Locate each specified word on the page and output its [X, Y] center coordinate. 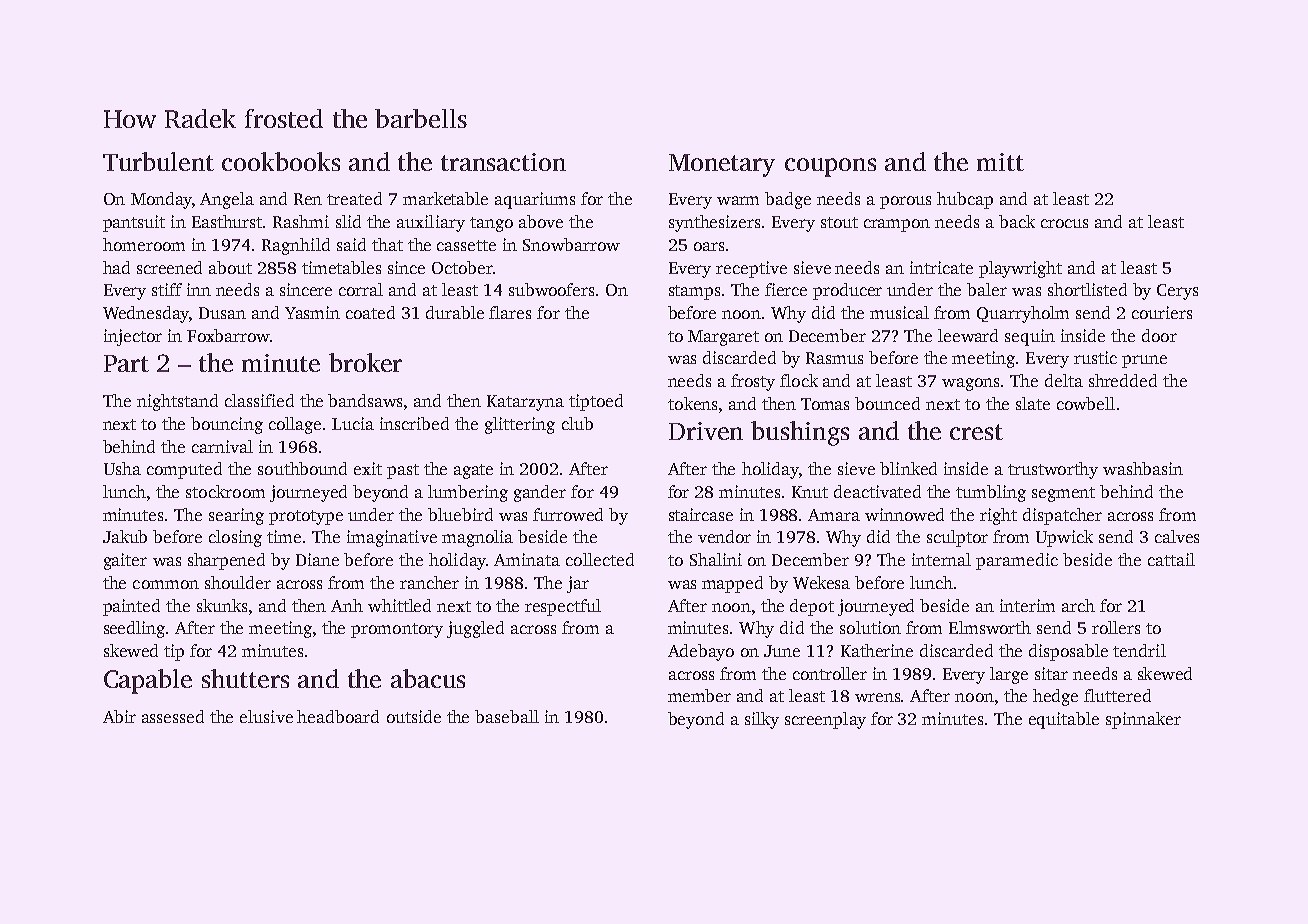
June [782, 651]
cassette [466, 245]
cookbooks [281, 161]
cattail [1171, 559]
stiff [167, 289]
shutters [245, 678]
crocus [1064, 223]
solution [870, 627]
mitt [1000, 162]
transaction [503, 162]
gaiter [125, 561]
